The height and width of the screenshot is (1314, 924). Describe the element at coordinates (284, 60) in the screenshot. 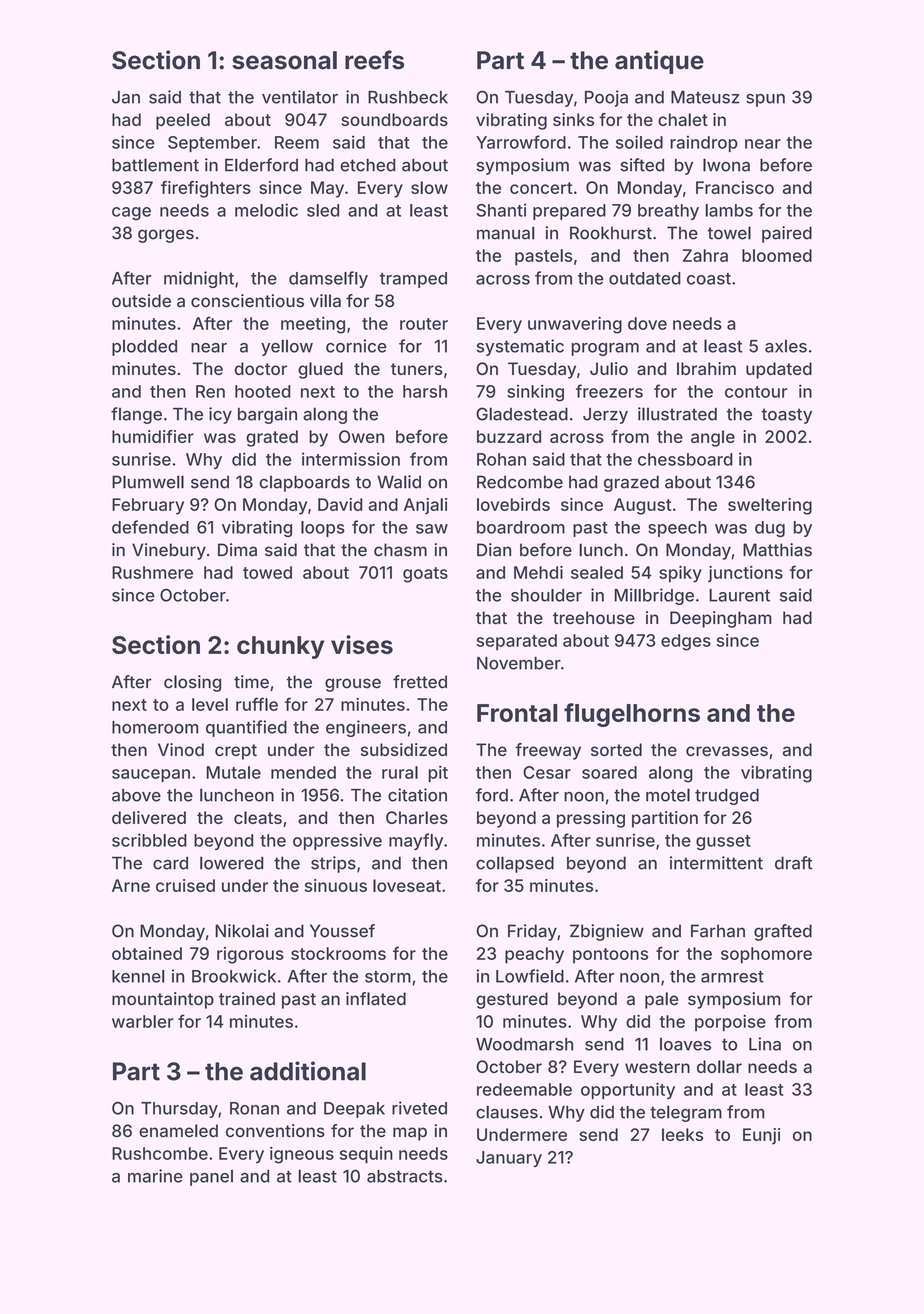

I see `seasonal` at that location.
